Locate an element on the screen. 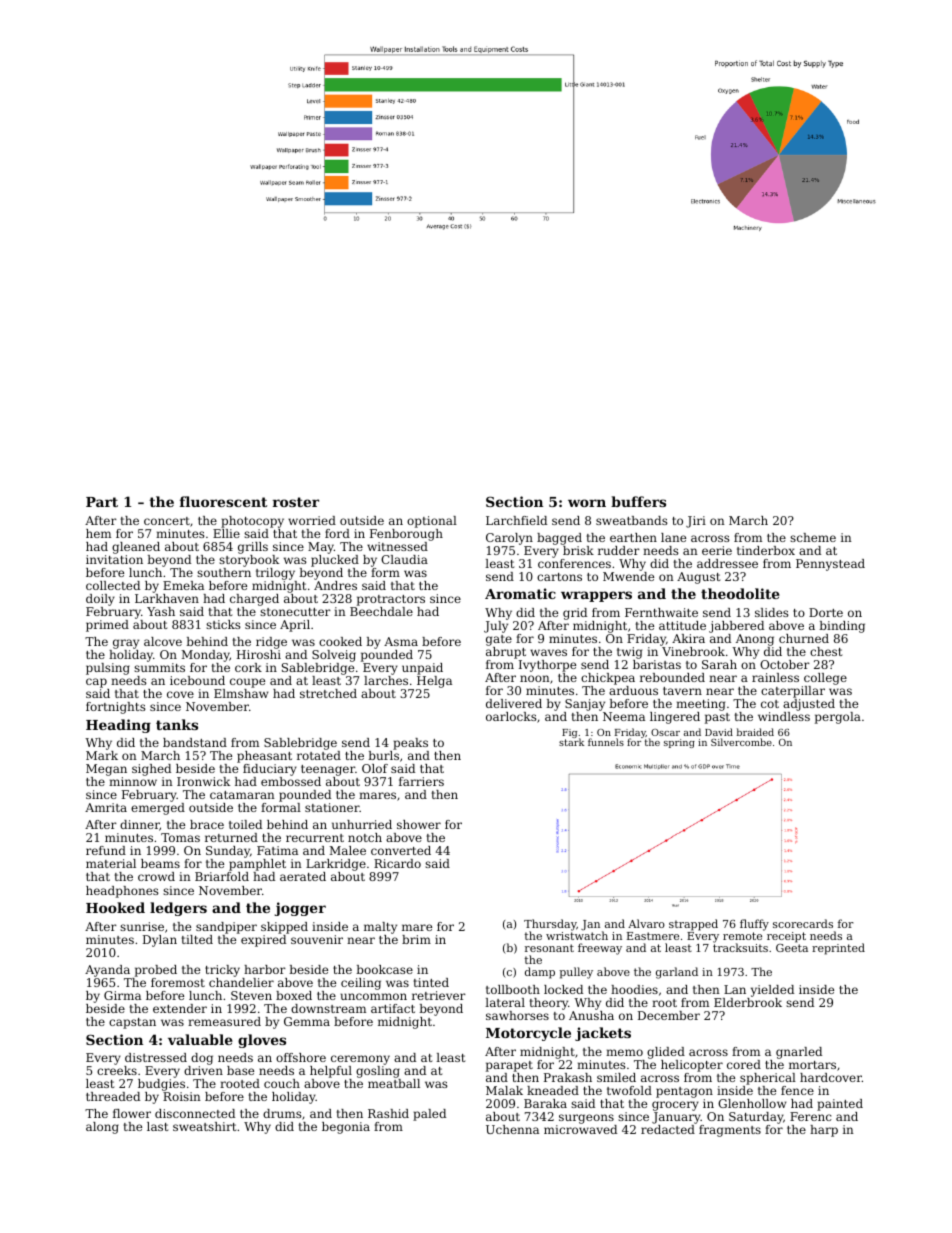 Image resolution: width=952 pixels, height=1233 pixels. stark is located at coordinates (571, 742).
